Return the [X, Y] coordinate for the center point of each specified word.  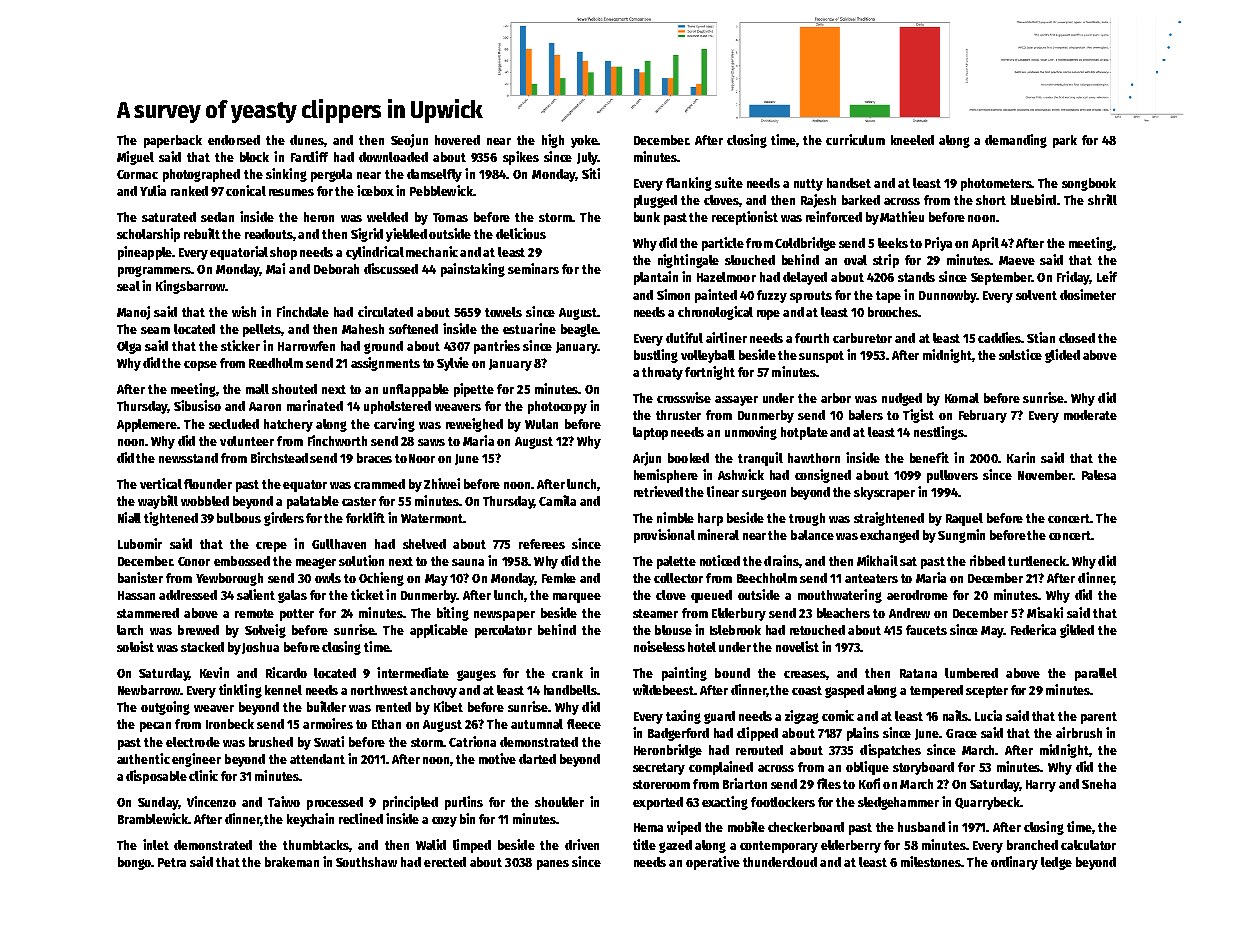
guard [719, 717]
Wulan [541, 424]
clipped [757, 734]
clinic [203, 775]
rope [768, 315]
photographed [201, 175]
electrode [193, 742]
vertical [161, 483]
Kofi [869, 783]
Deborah [336, 269]
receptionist [745, 218]
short [991, 200]
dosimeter [1088, 294]
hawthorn [814, 458]
